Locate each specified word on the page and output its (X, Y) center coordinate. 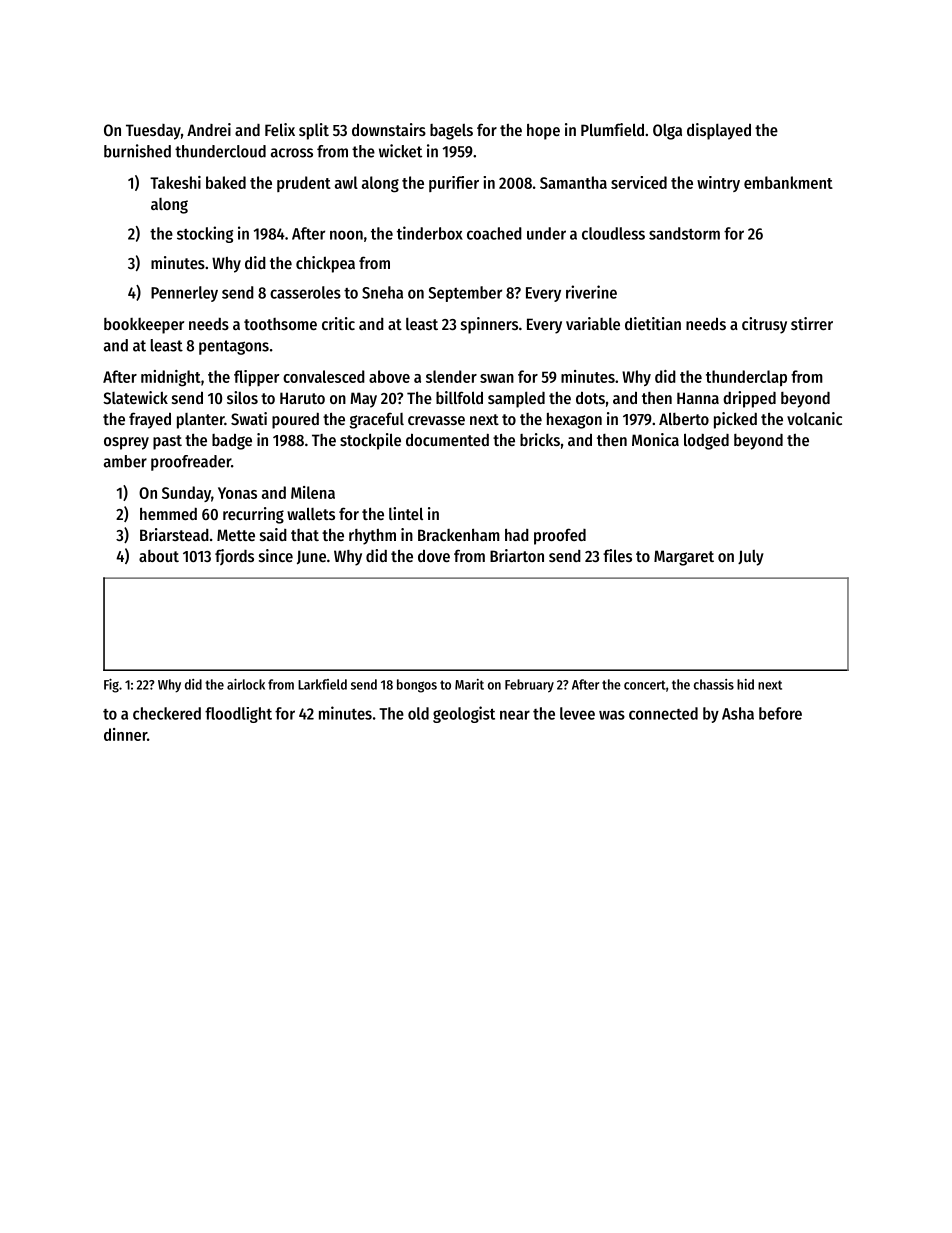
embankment (788, 182)
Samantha (573, 182)
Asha (738, 713)
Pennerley (184, 294)
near (515, 715)
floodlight (238, 715)
